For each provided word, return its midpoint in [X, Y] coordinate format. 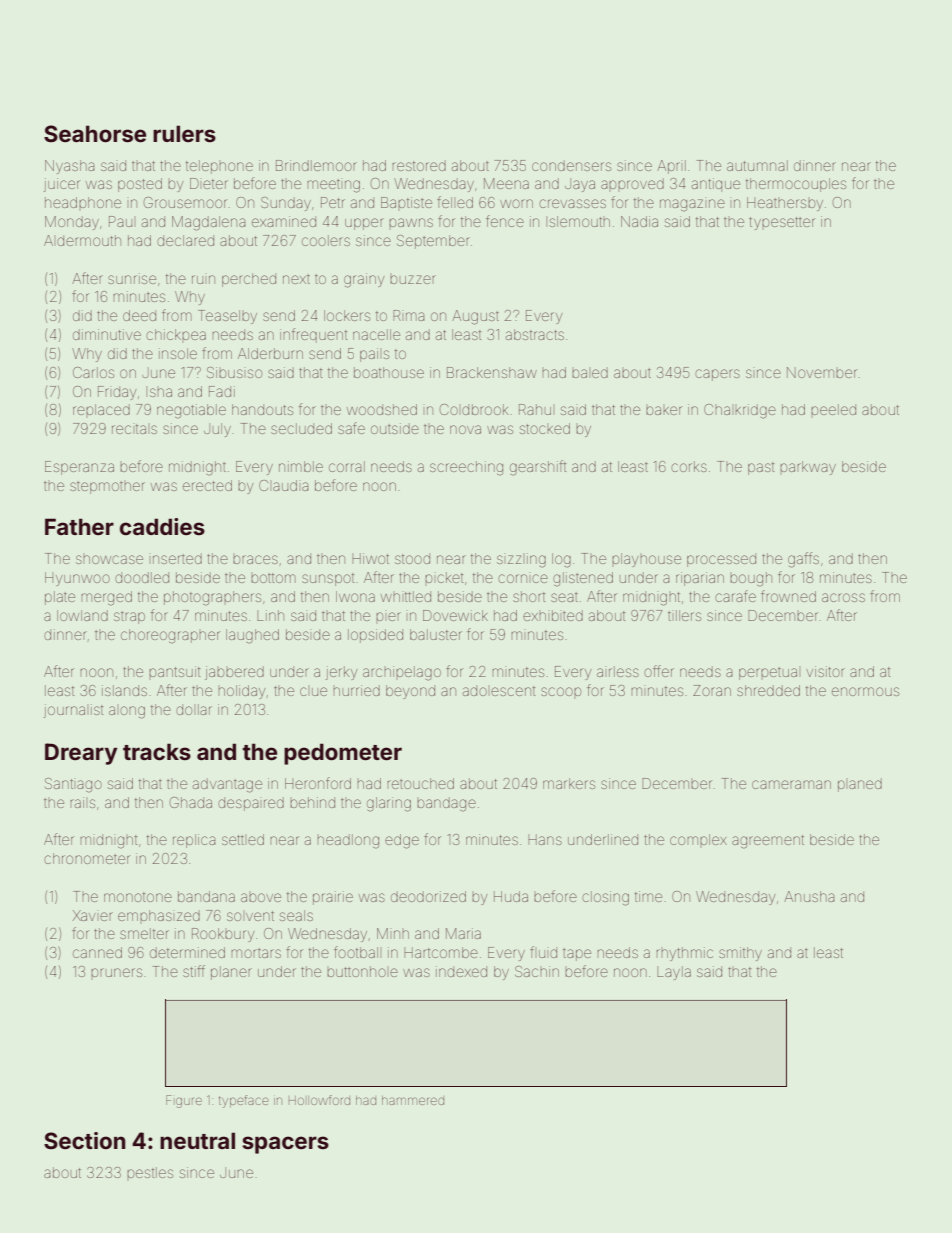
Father [79, 526]
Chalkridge [740, 411]
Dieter [209, 183]
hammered [413, 1100]
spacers [285, 1145]
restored [419, 165]
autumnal [757, 165]
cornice [523, 578]
